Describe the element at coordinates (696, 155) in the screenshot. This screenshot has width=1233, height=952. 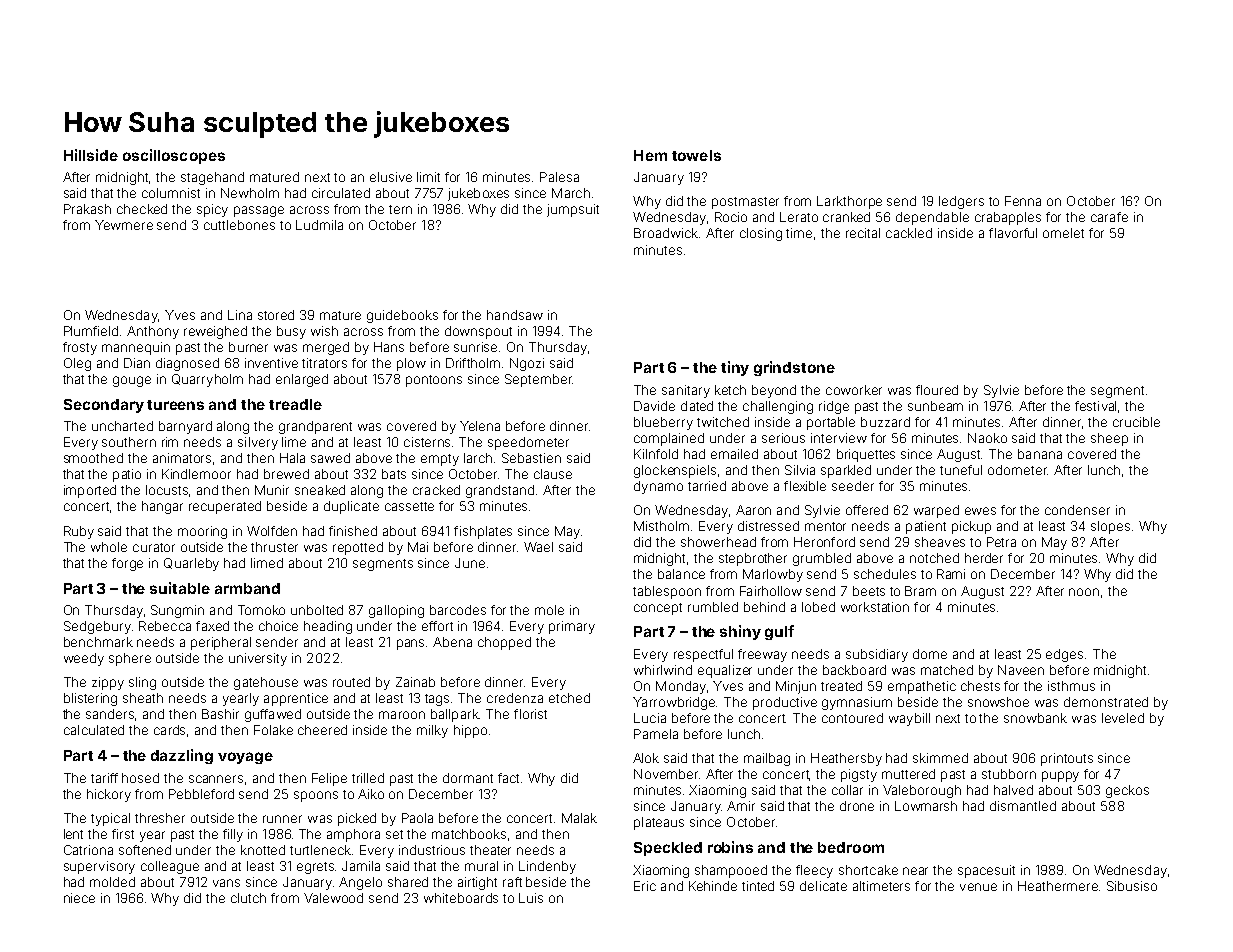
I see `towels` at that location.
